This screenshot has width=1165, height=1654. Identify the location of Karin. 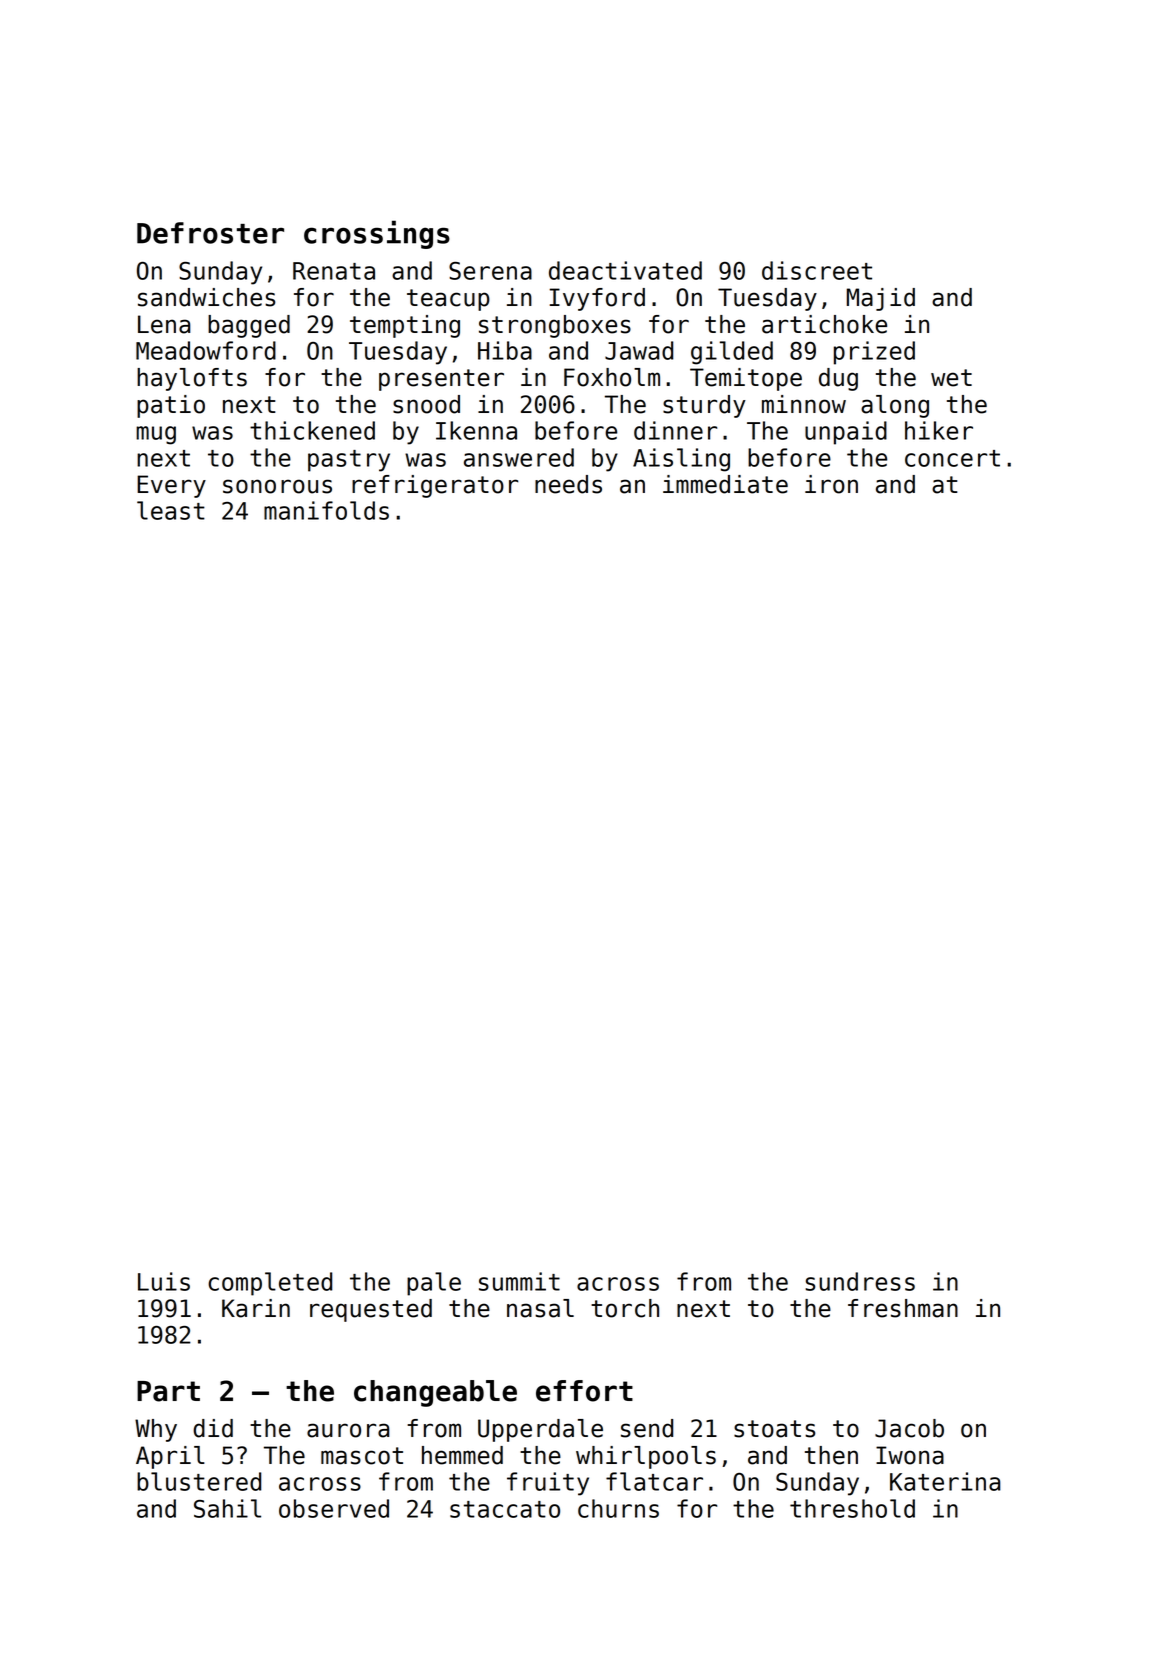
(256, 1308).
